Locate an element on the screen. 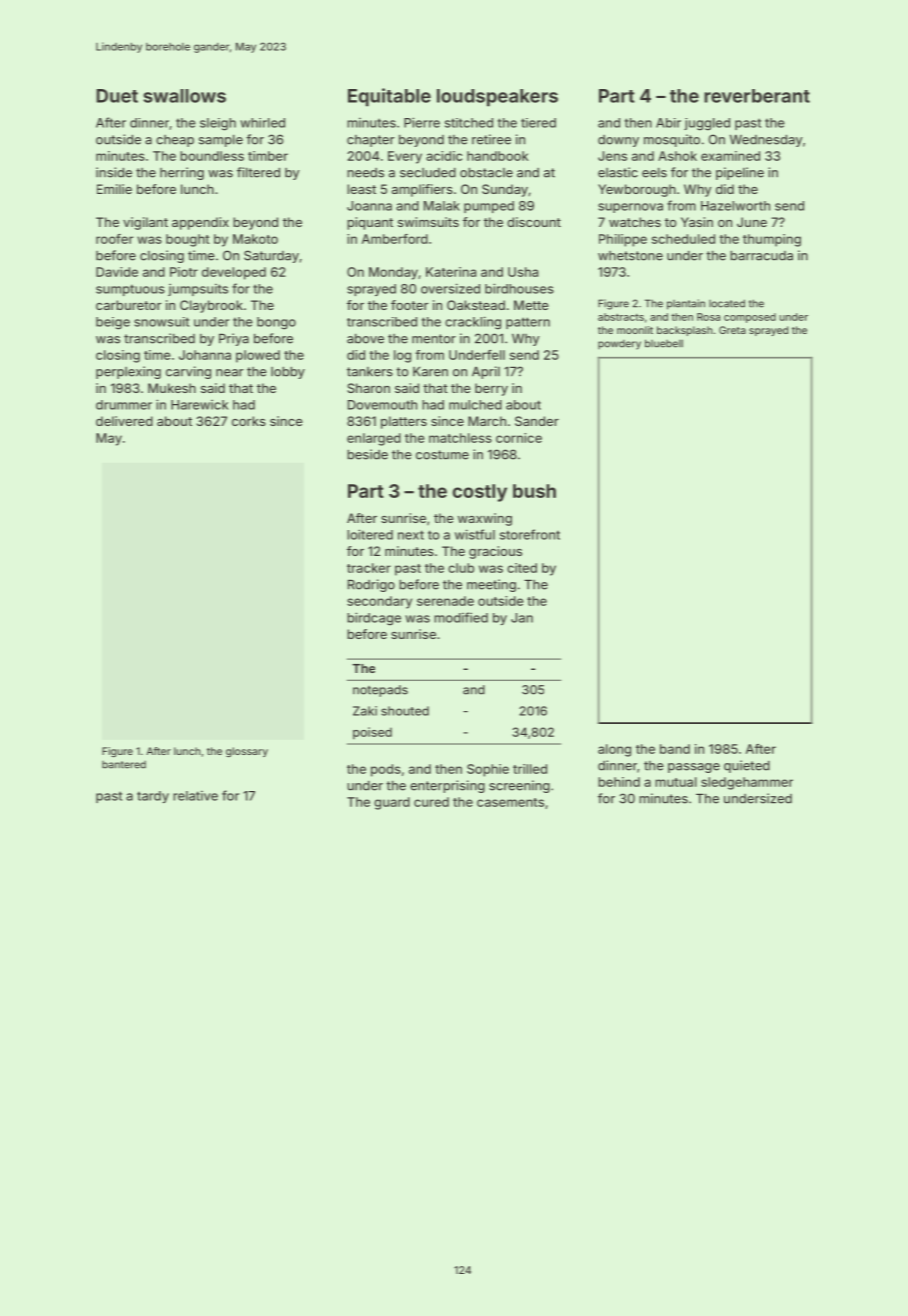 The height and width of the screenshot is (1316, 908). plantain is located at coordinates (686, 304).
